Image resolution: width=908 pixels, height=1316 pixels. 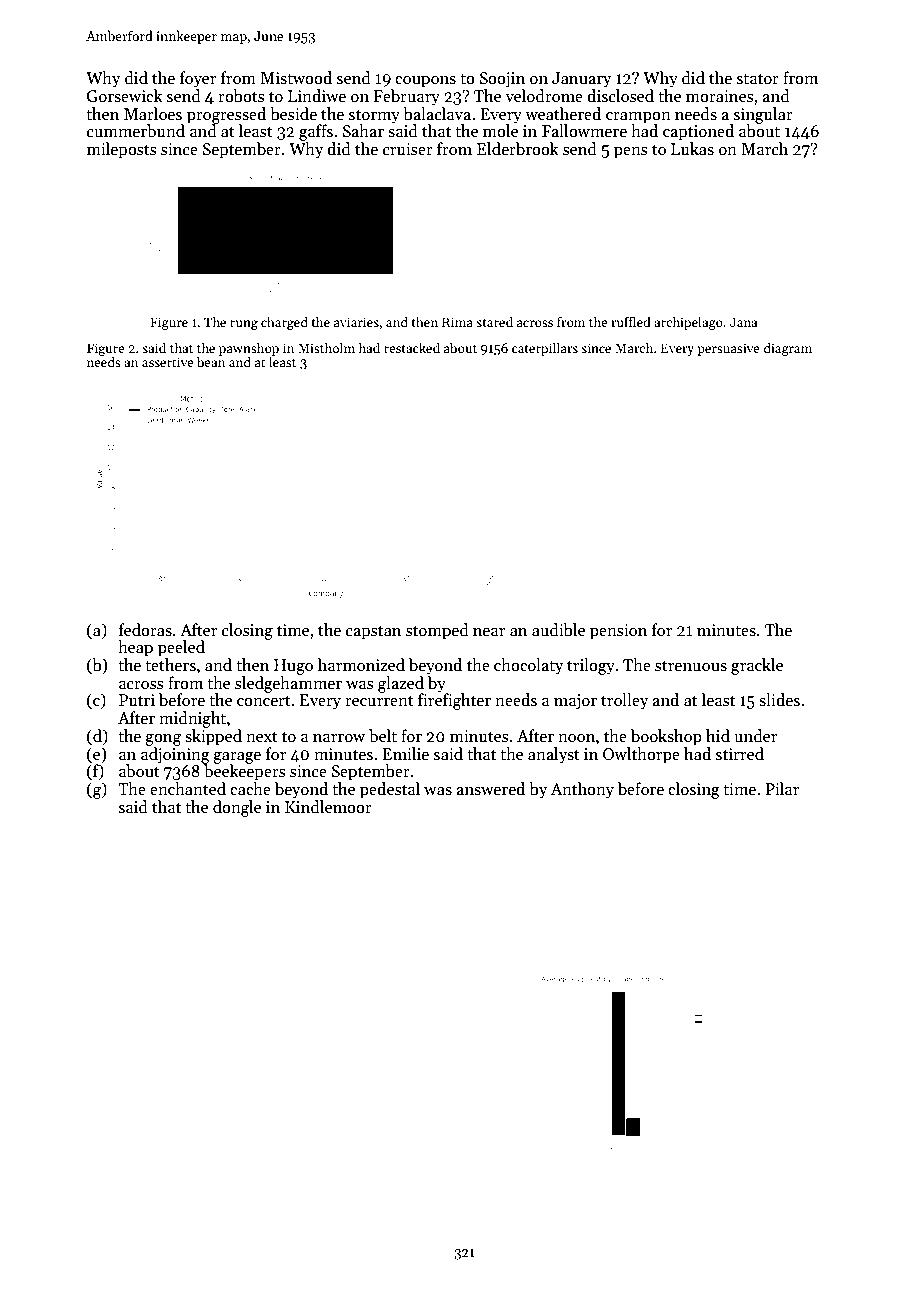 I want to click on Elderbrook, so click(x=518, y=149).
